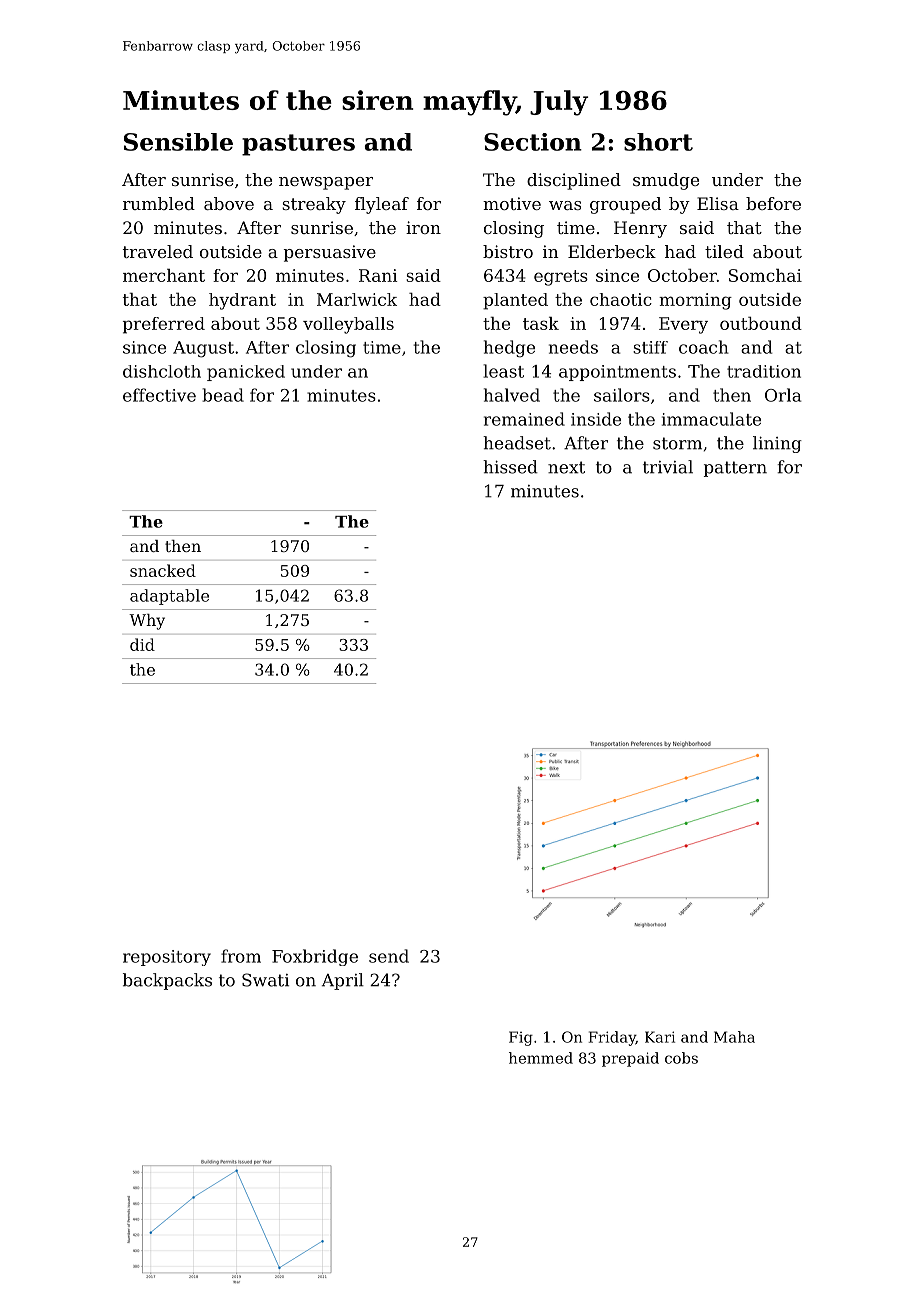 Image resolution: width=924 pixels, height=1308 pixels. I want to click on trivial, so click(668, 467).
